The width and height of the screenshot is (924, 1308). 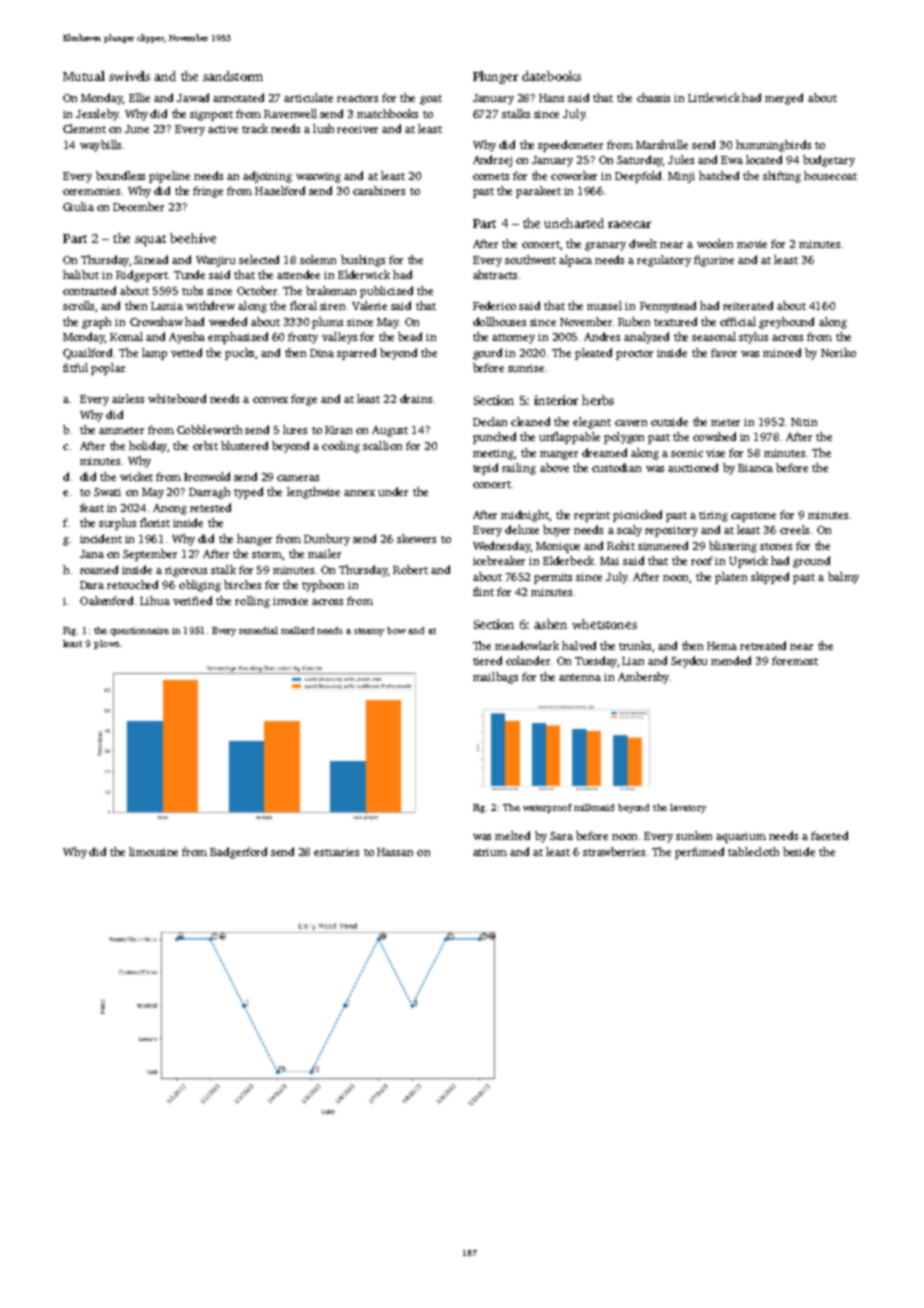 I want to click on limousine, so click(x=153, y=851).
